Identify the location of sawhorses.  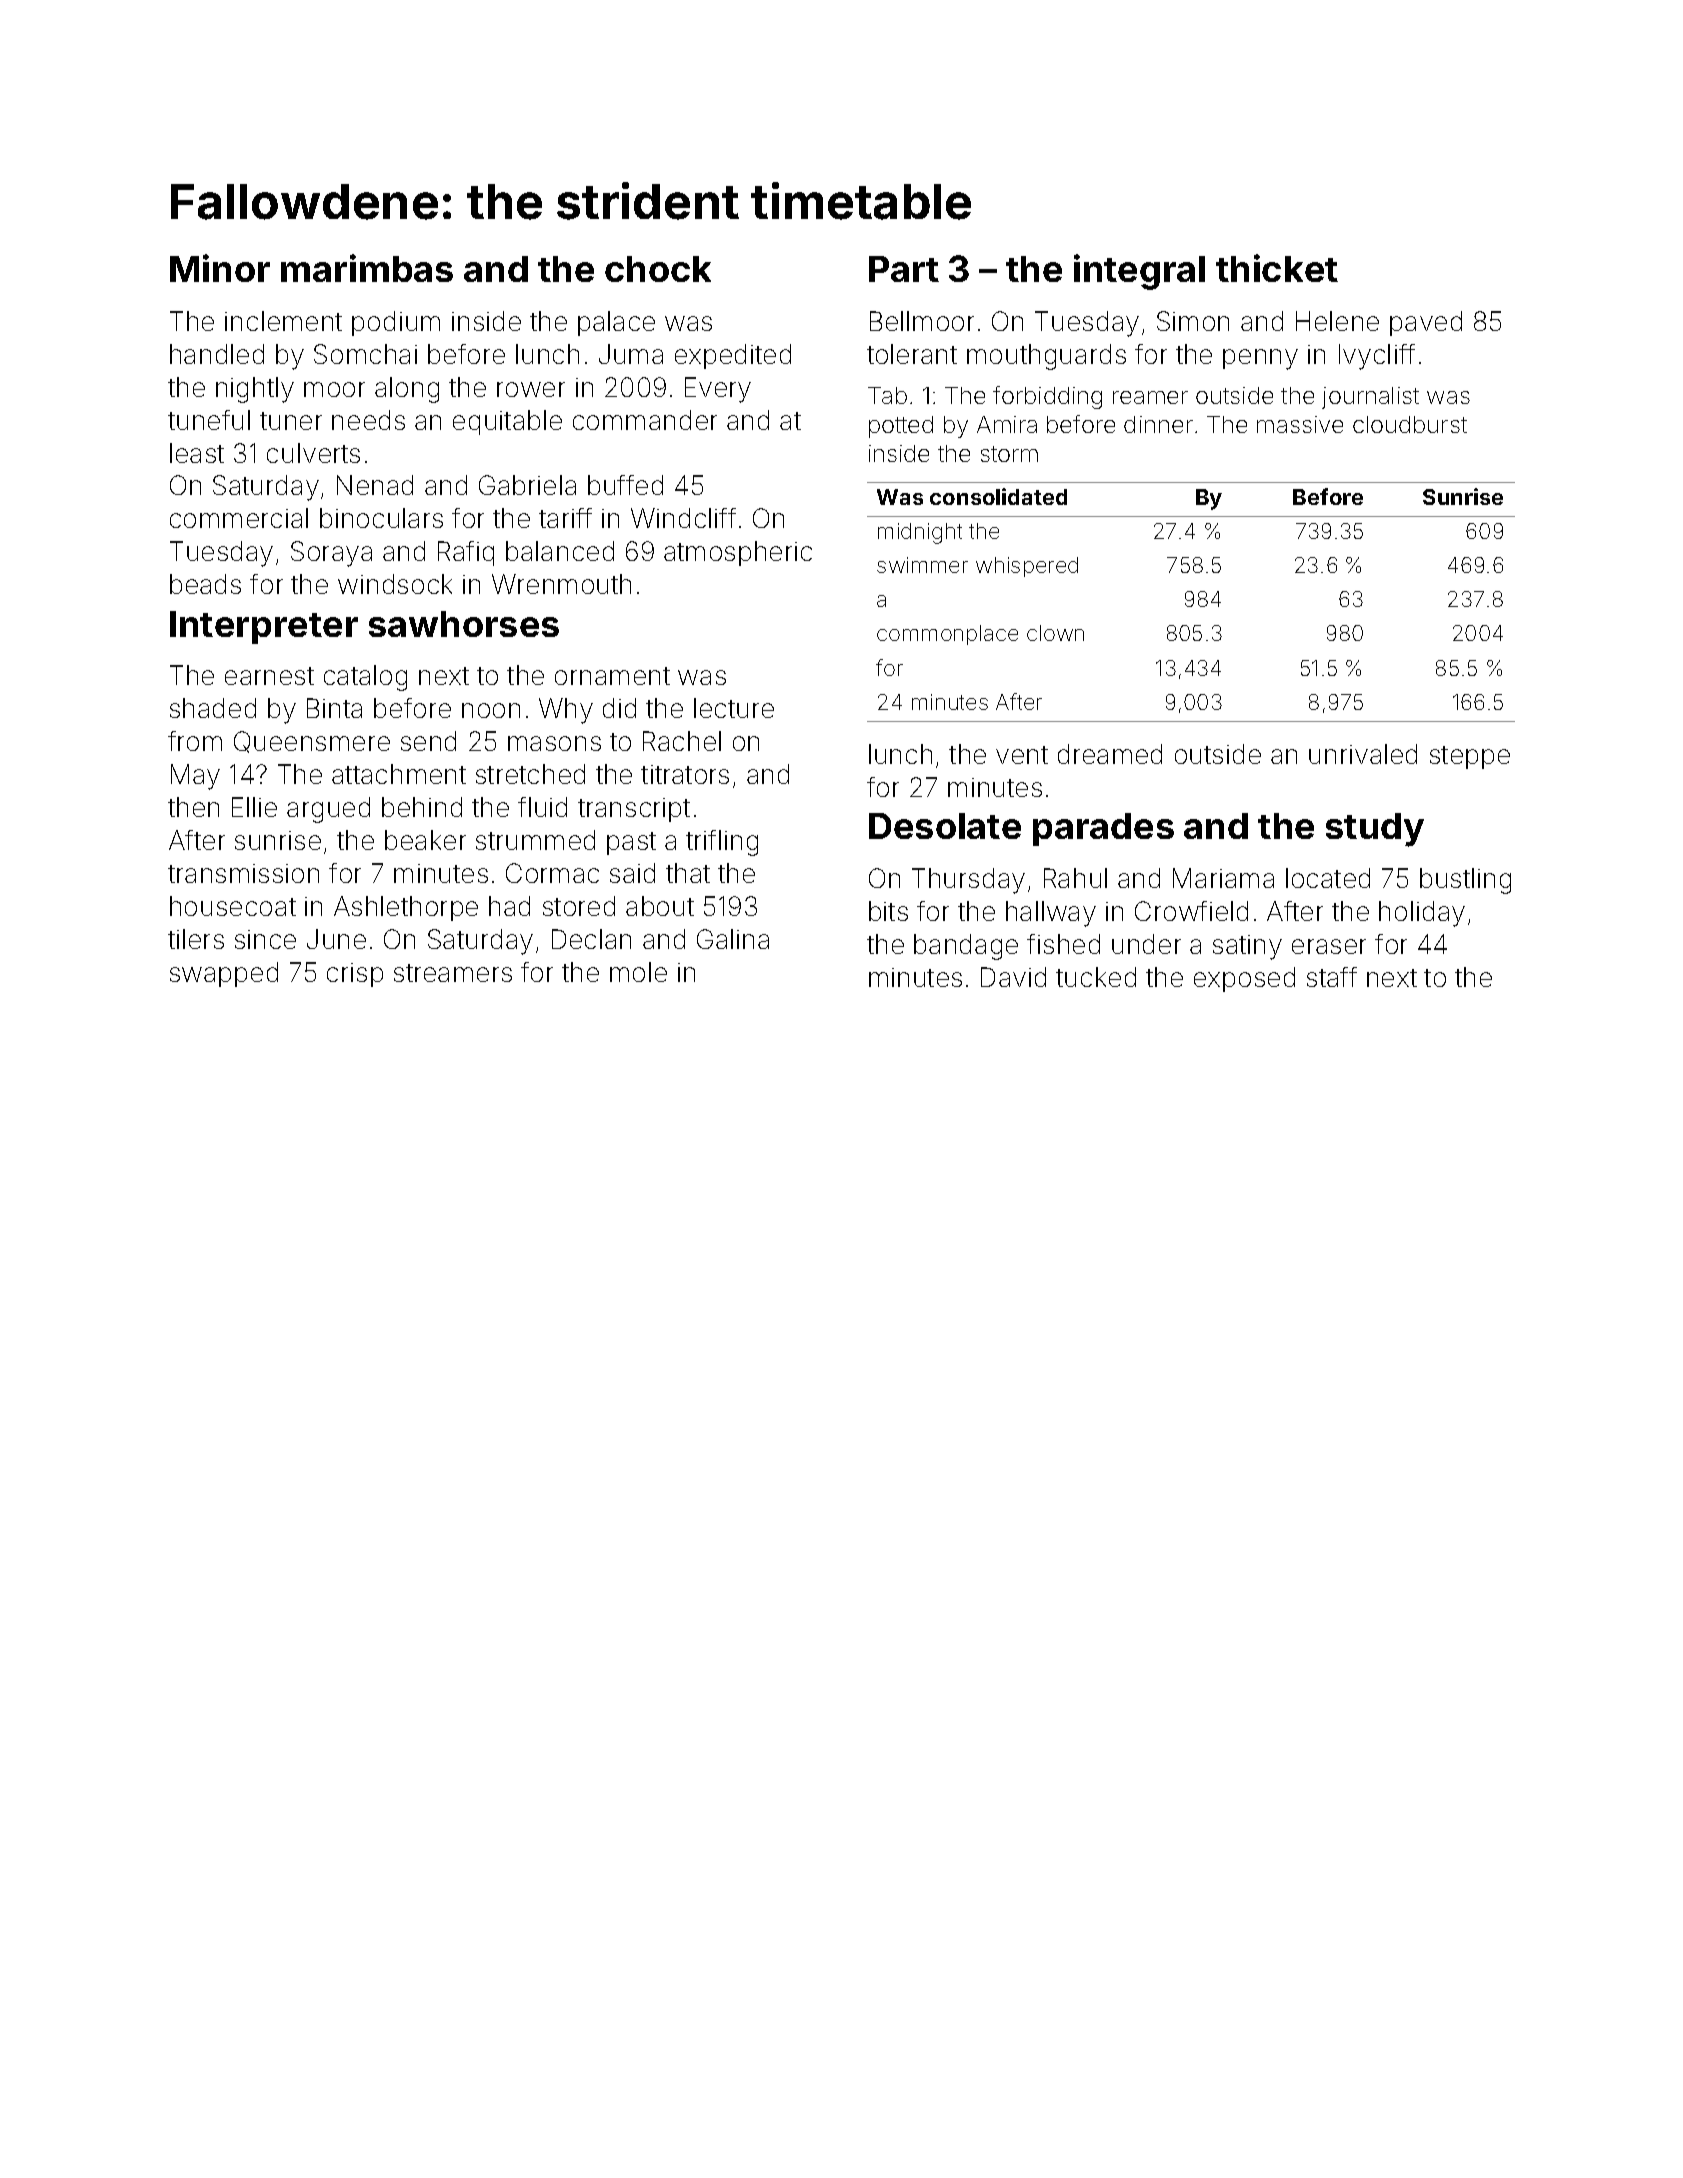
(464, 624).
